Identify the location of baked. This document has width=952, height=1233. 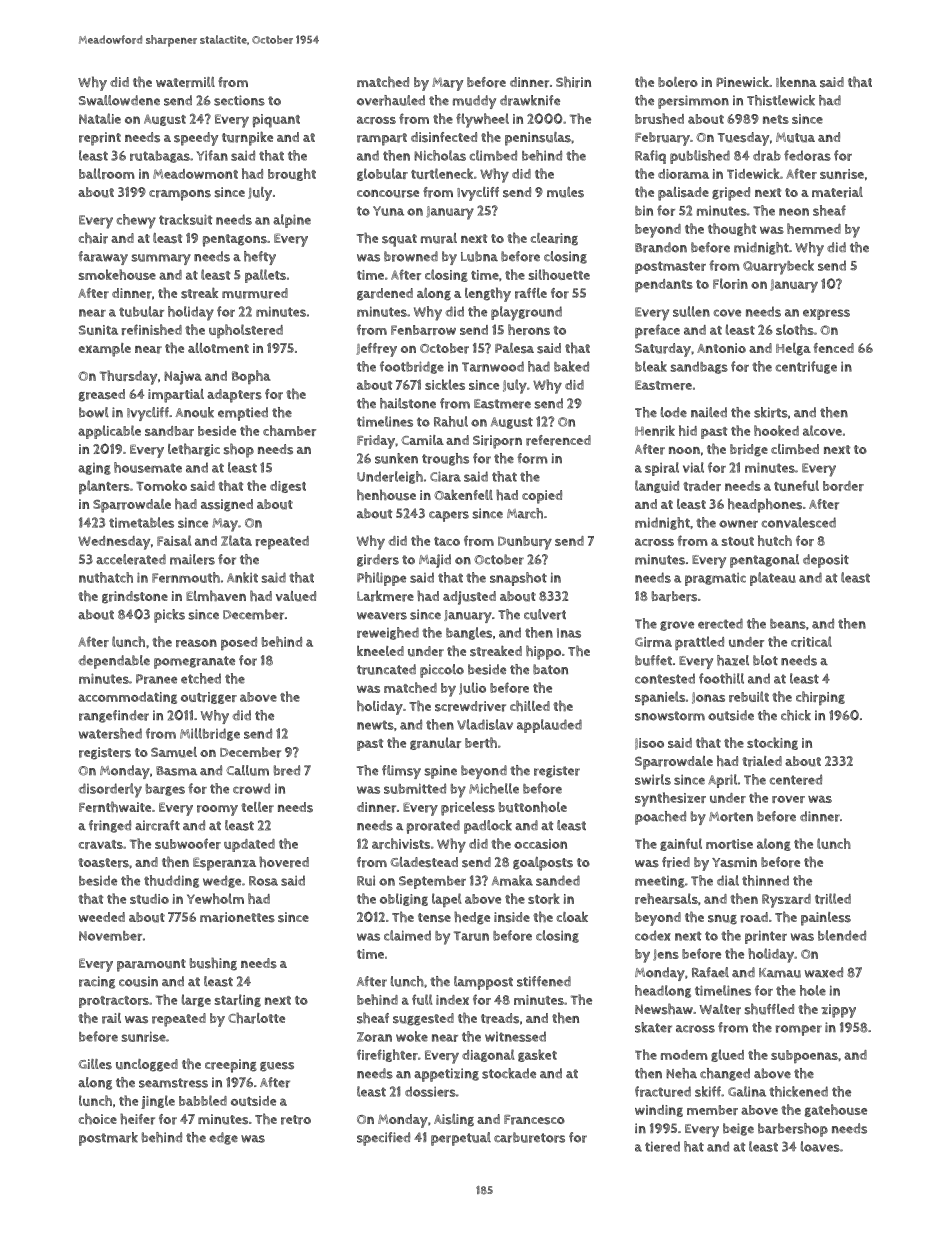
(571, 366).
